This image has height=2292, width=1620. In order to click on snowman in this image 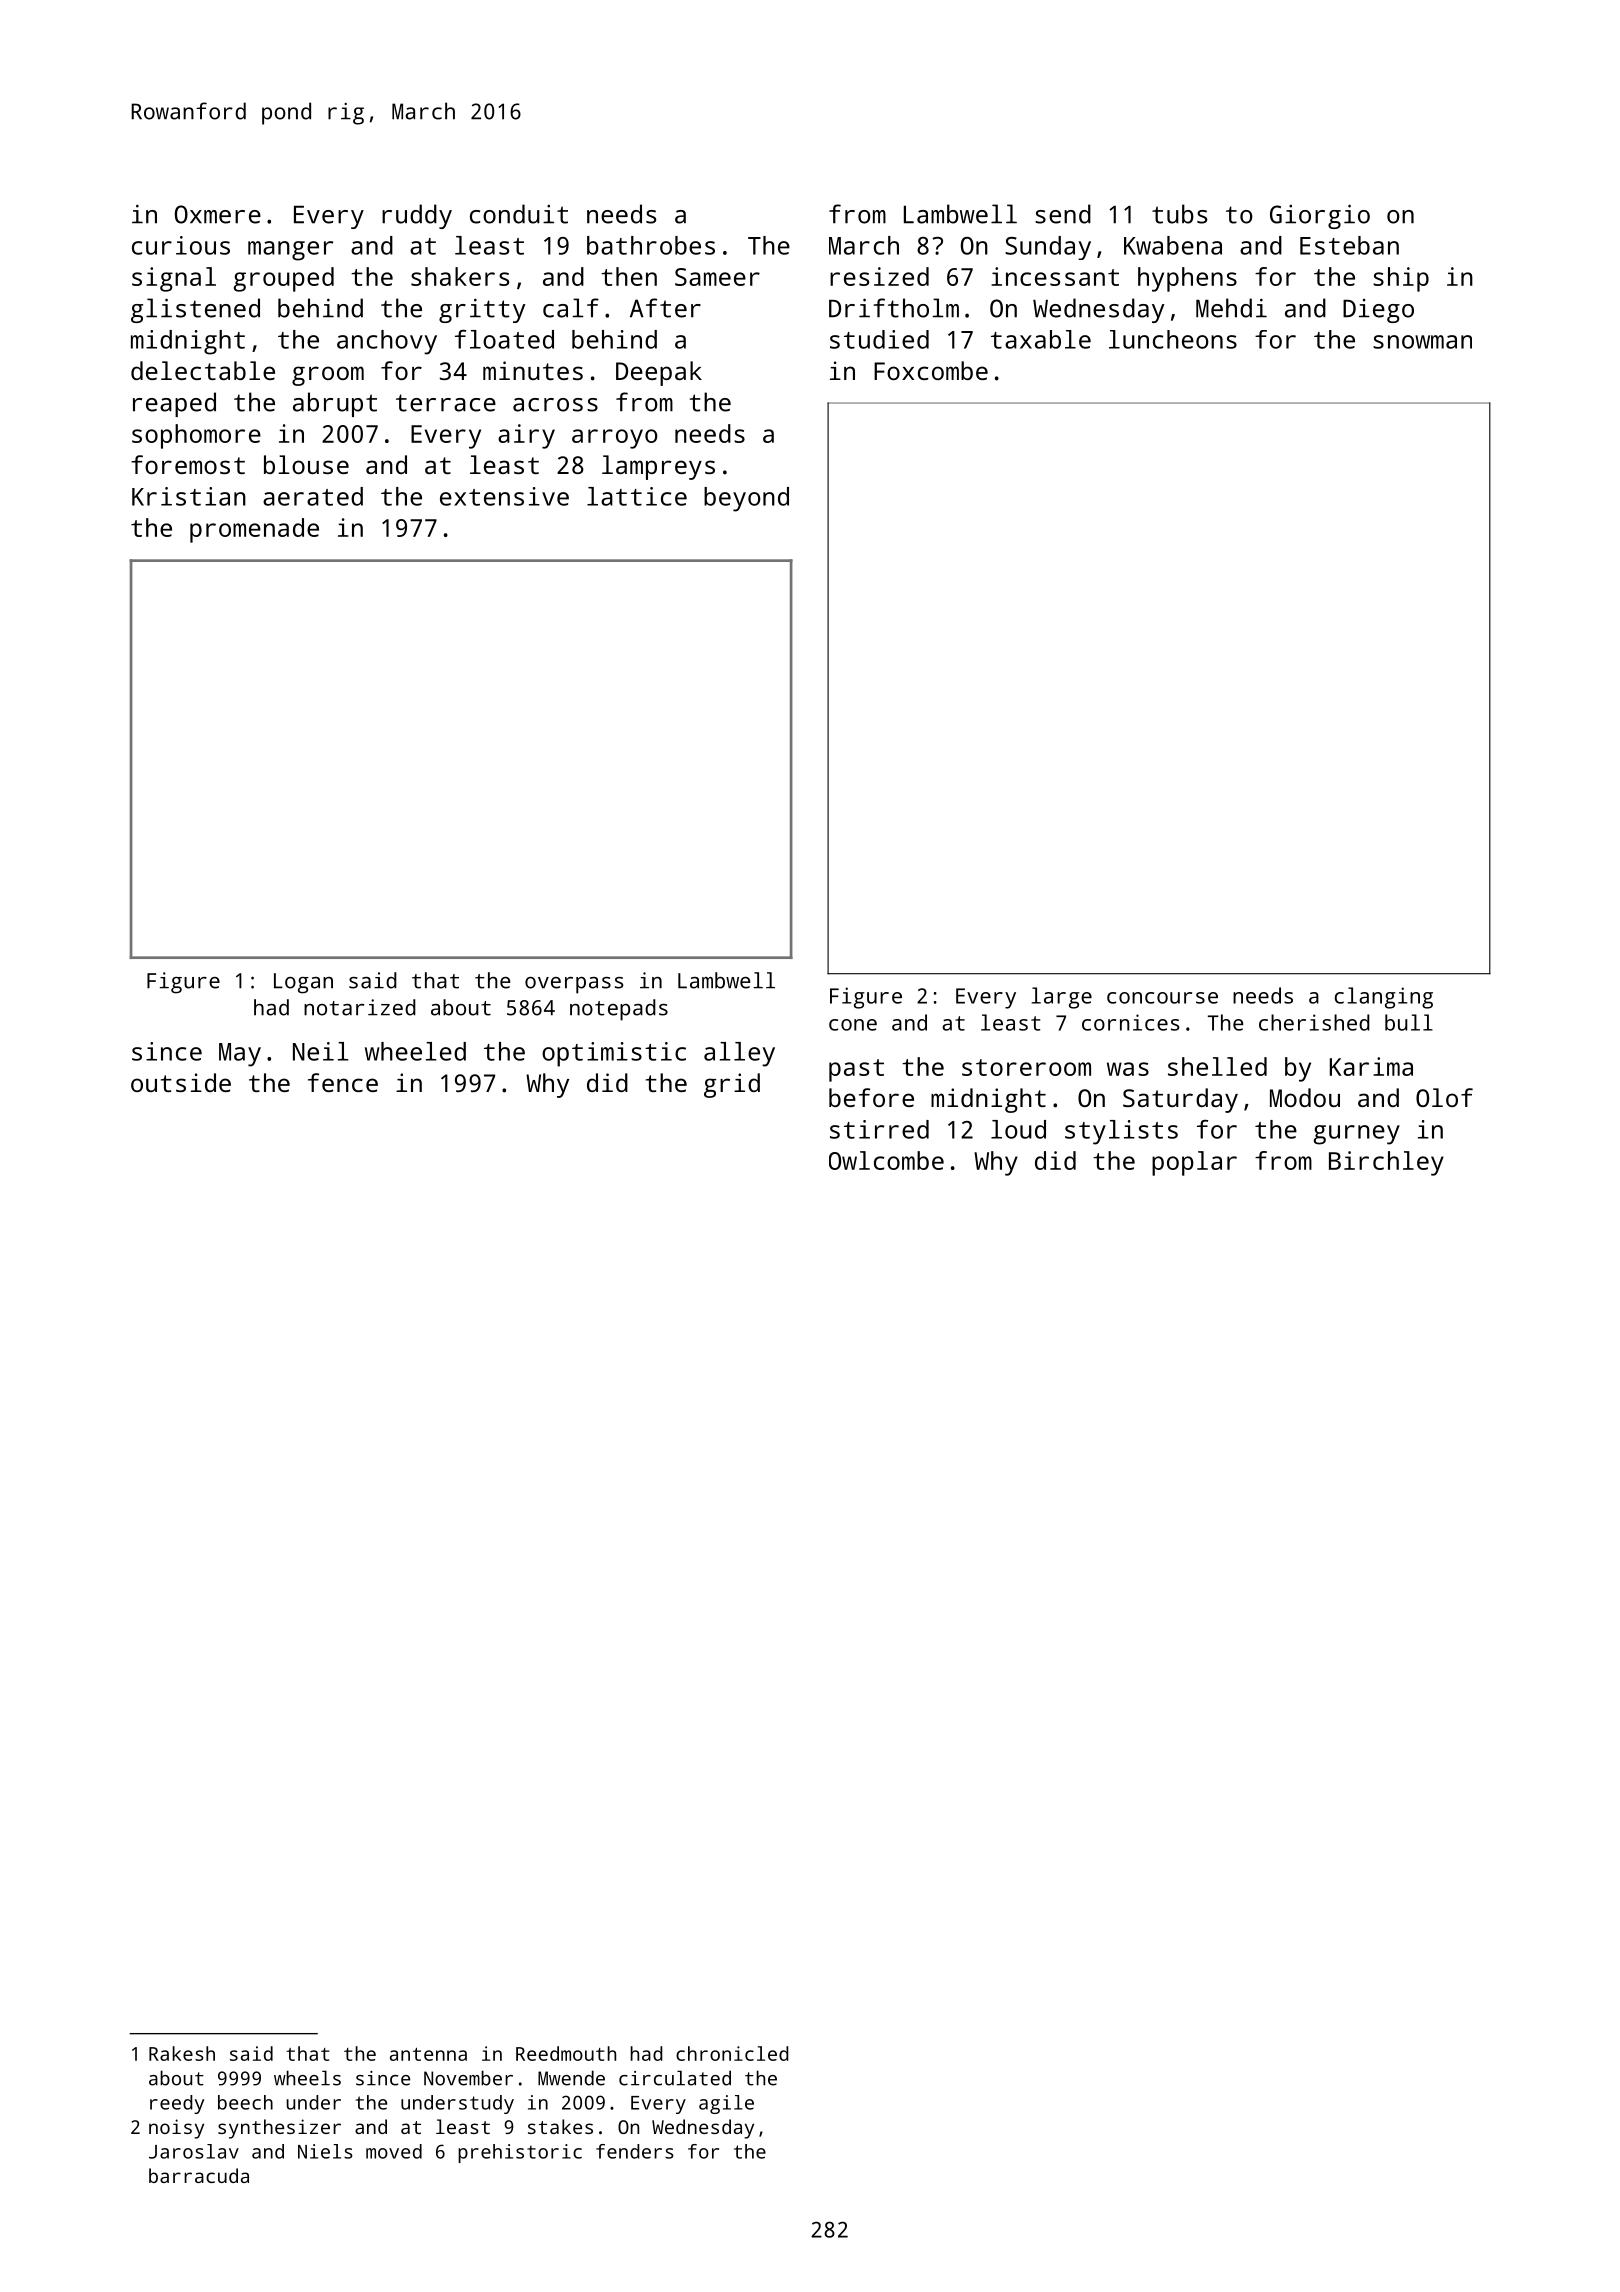, I will do `click(1422, 342)`.
